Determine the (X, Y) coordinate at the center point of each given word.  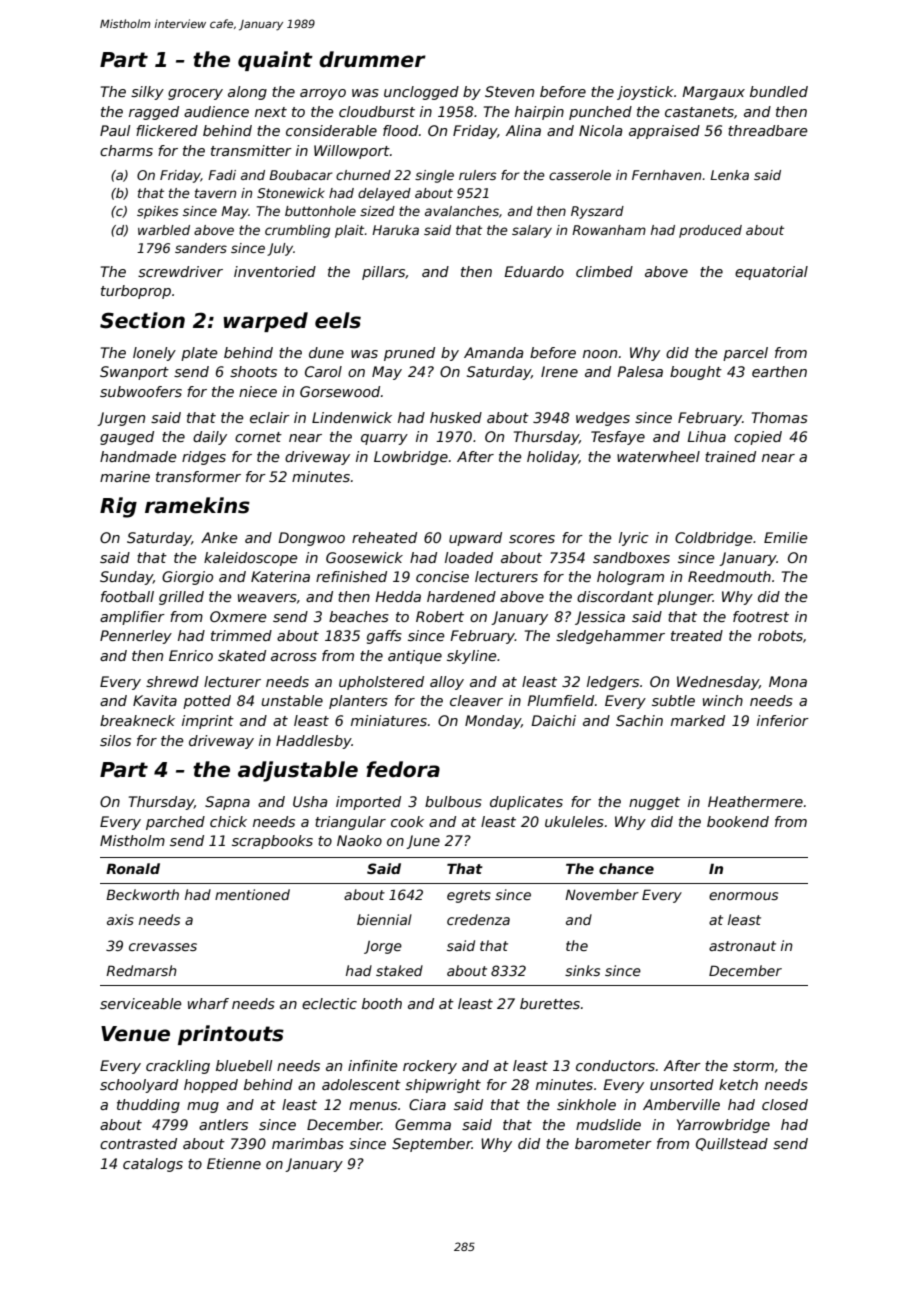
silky (147, 93)
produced (710, 231)
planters (358, 702)
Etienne (234, 1163)
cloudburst (377, 111)
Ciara (427, 1104)
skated (242, 655)
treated (697, 635)
